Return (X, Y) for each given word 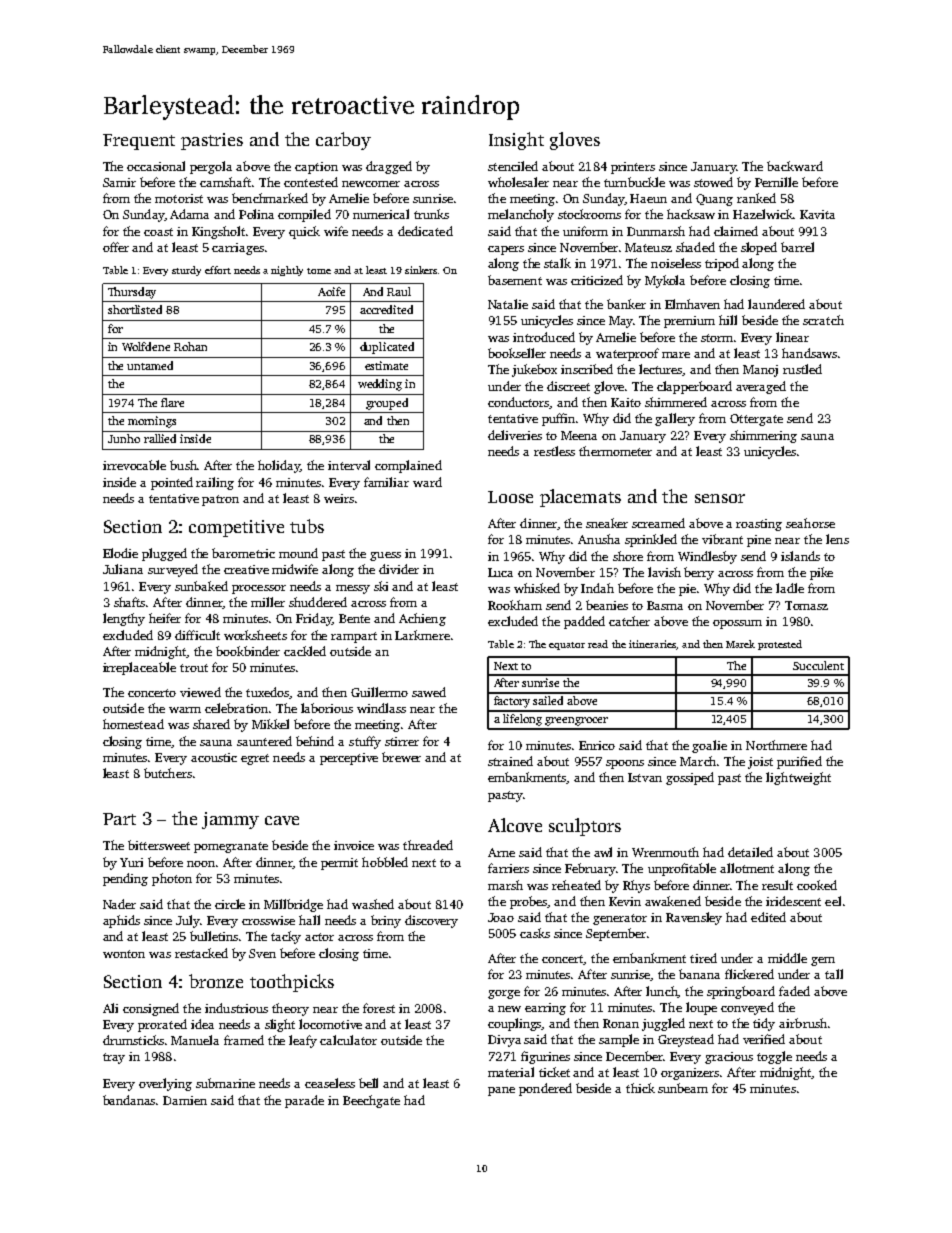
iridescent (793, 901)
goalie (709, 746)
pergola (211, 167)
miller (268, 602)
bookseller (517, 353)
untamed (150, 365)
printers (633, 168)
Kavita (817, 214)
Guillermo (379, 692)
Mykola (665, 281)
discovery (431, 921)
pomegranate (231, 847)
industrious (236, 1008)
